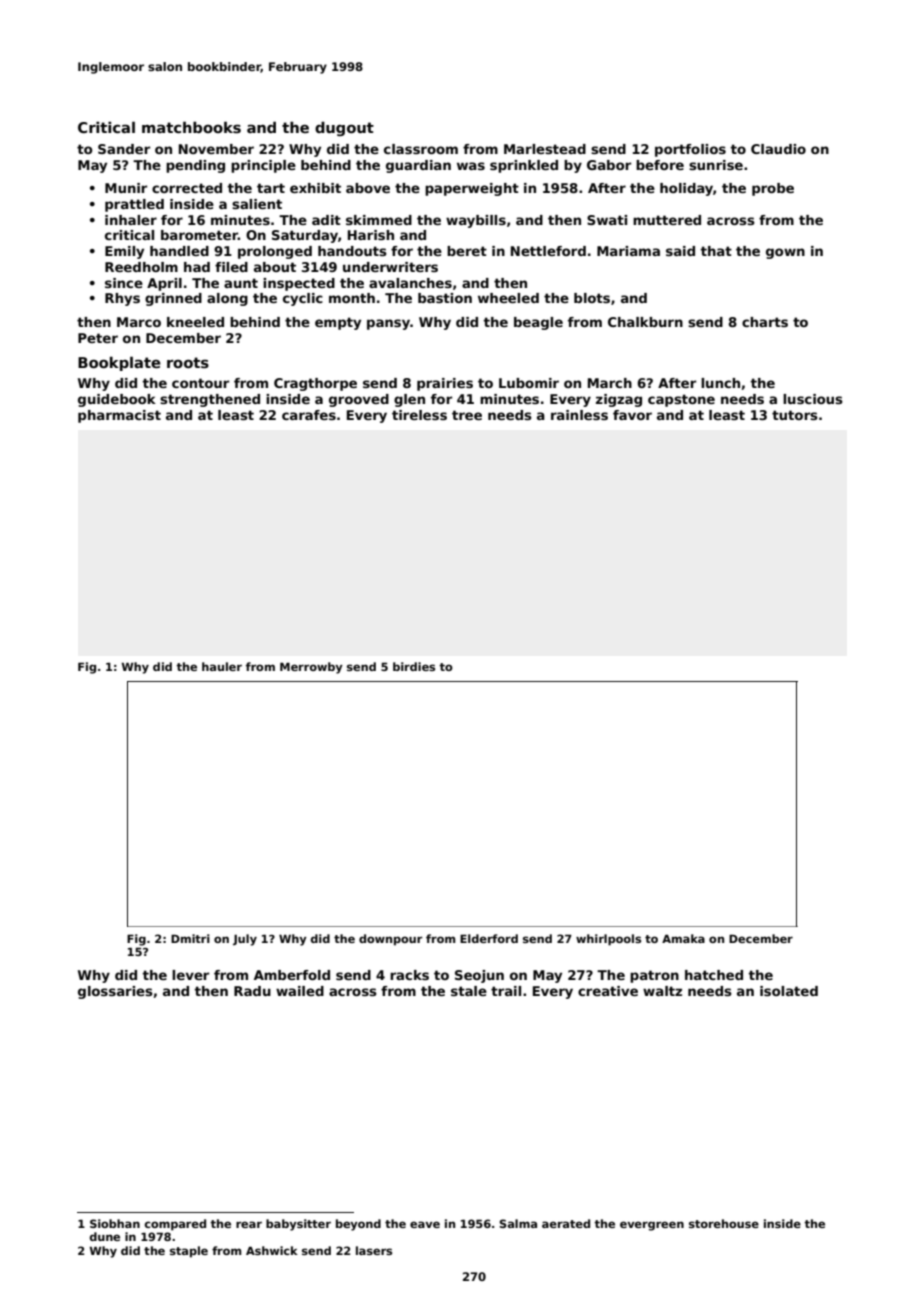  What do you see at coordinates (566, 1223) in the image?
I see `aerated` at bounding box center [566, 1223].
